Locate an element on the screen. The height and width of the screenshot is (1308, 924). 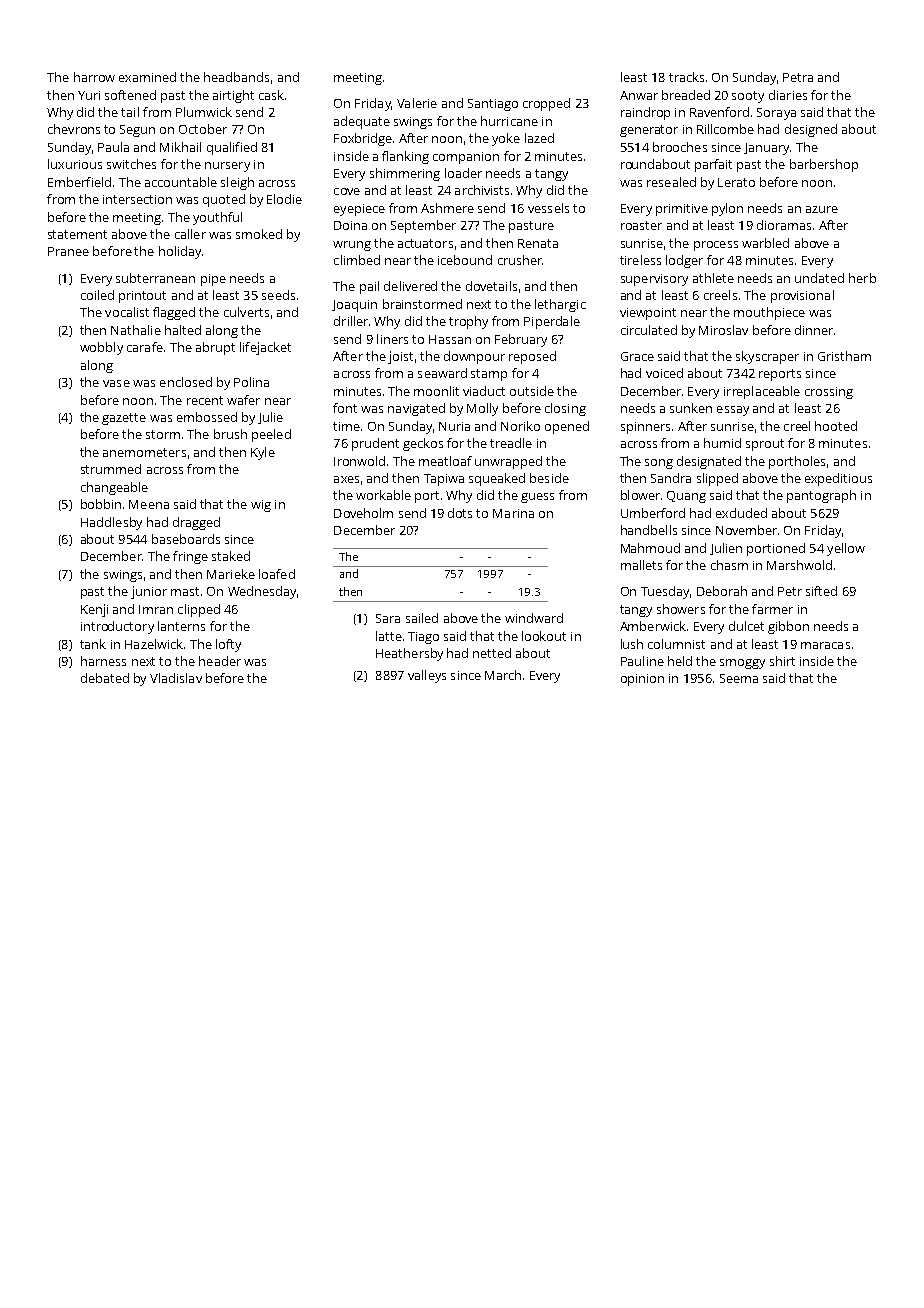
crossing is located at coordinates (829, 393).
